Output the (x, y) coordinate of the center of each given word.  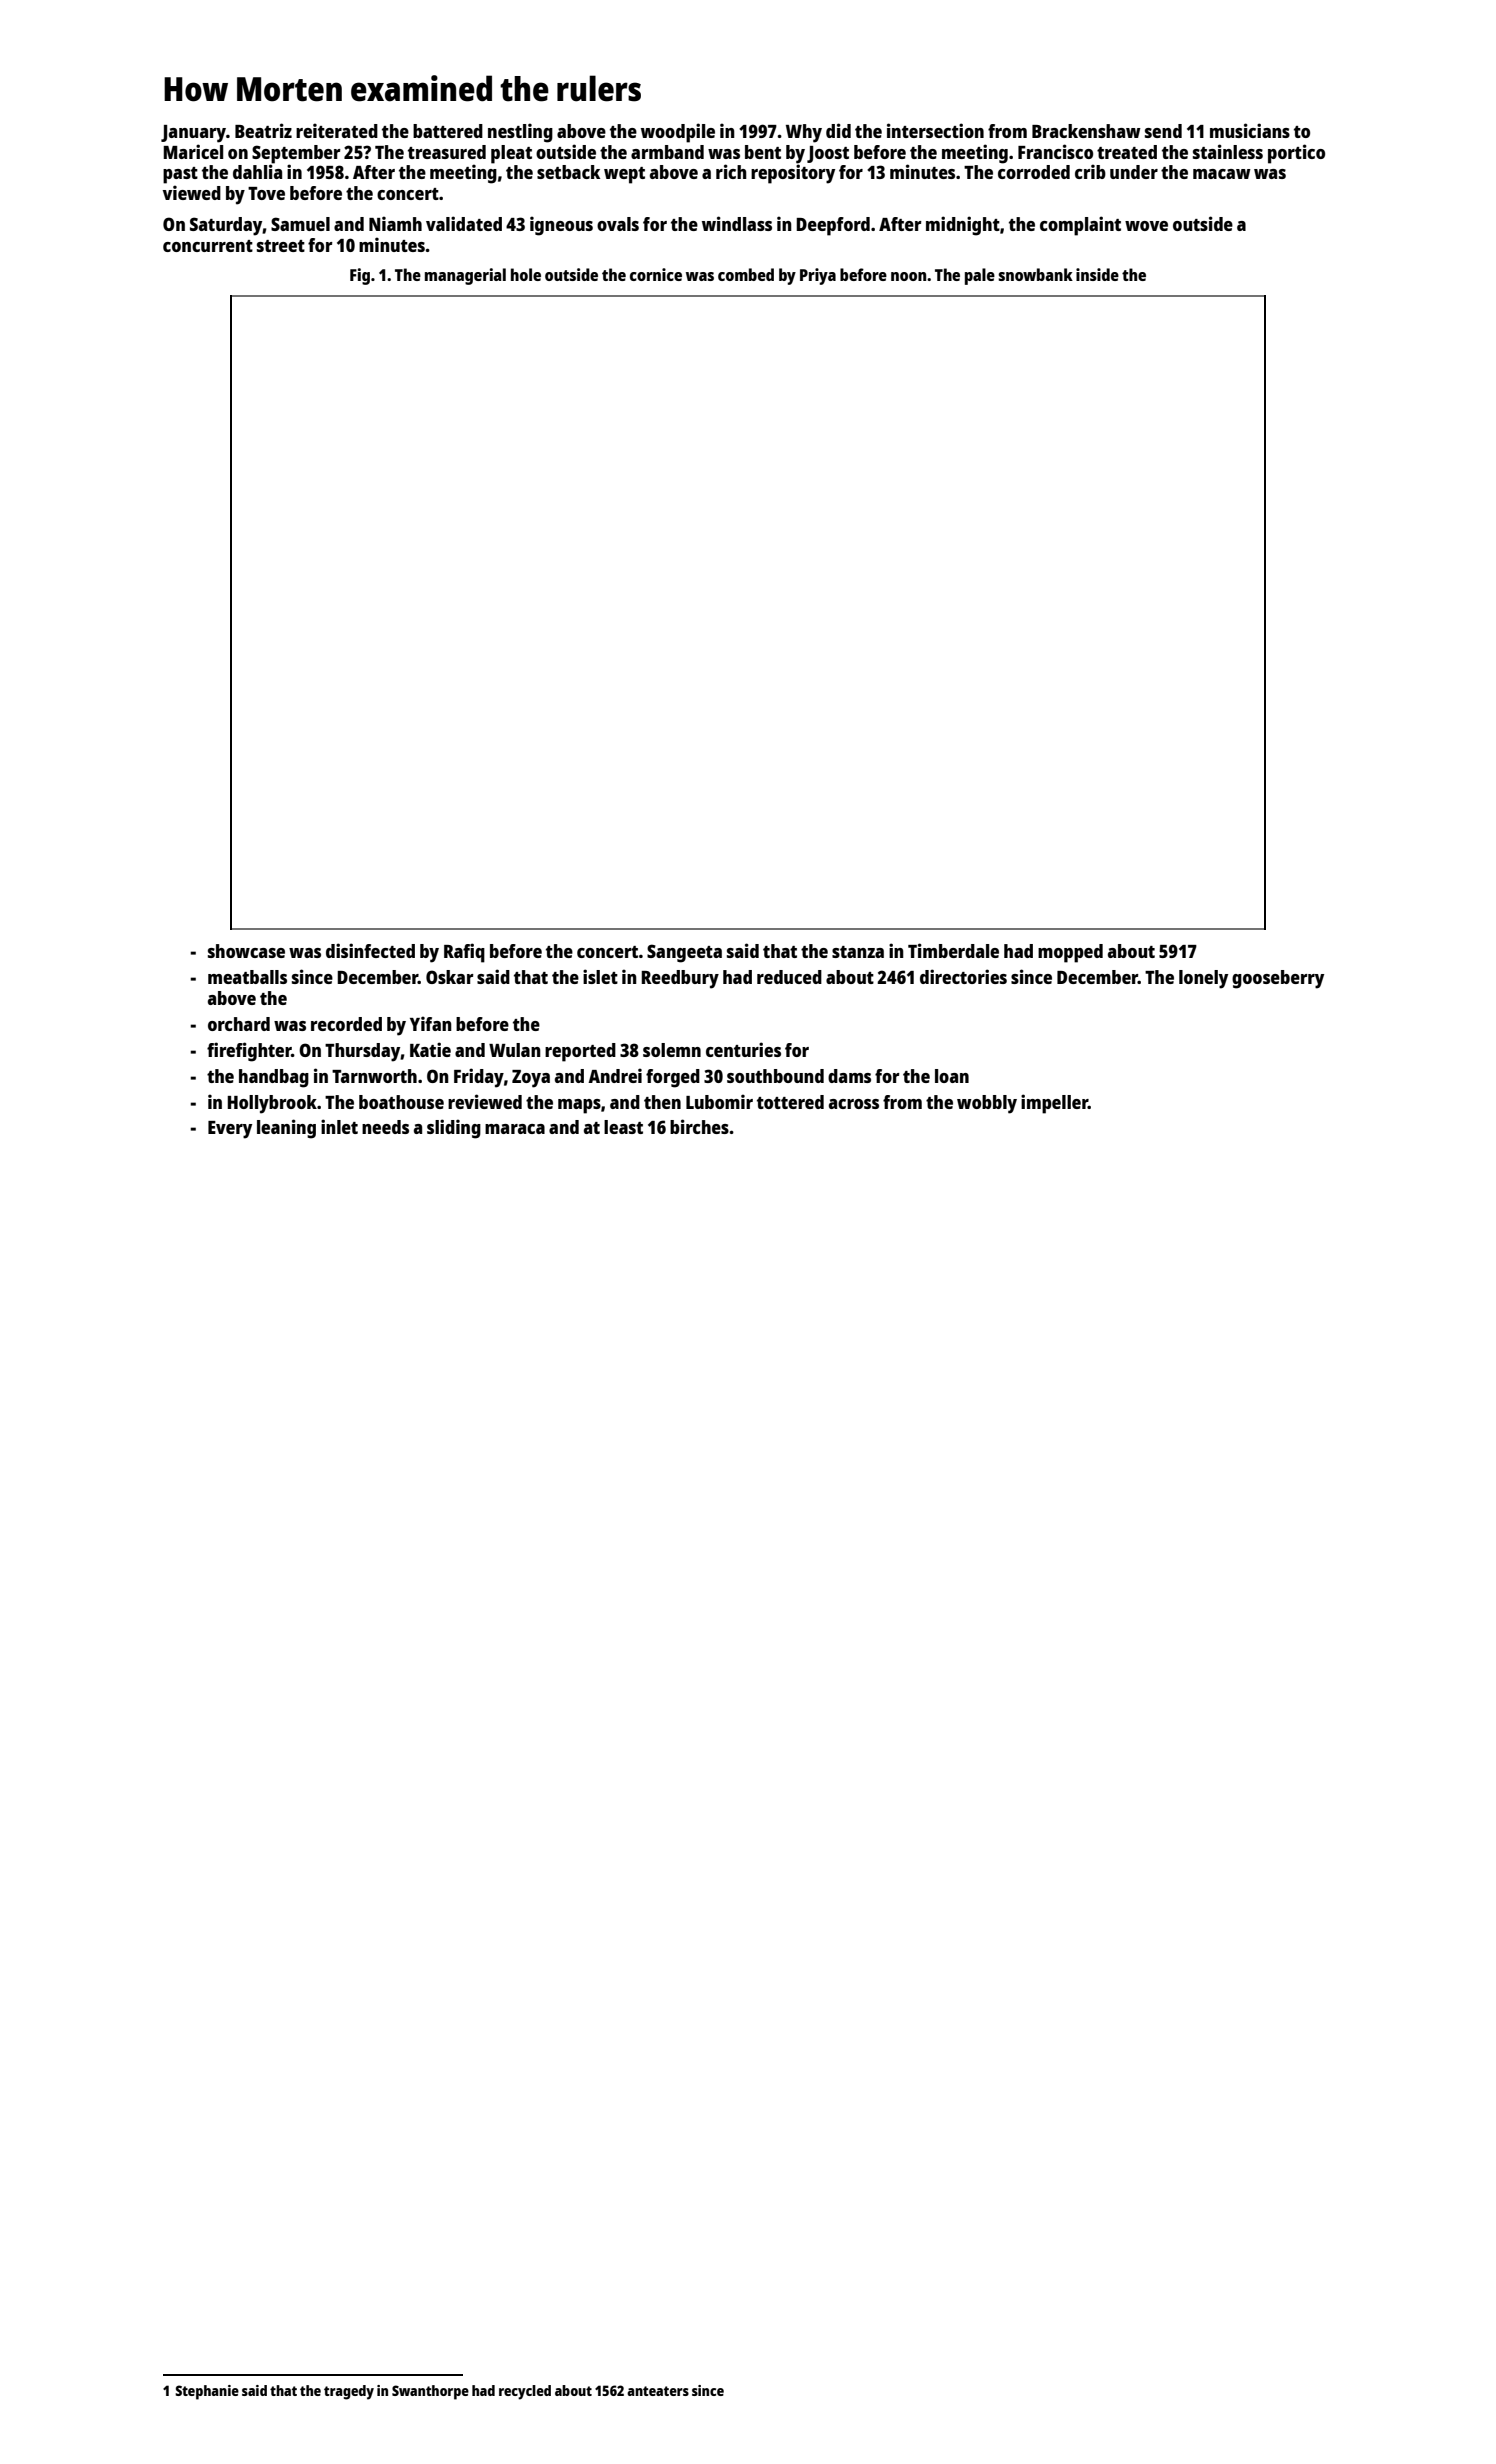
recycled (525, 2392)
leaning (286, 1129)
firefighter (249, 1052)
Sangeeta (684, 953)
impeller (1054, 1104)
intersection (935, 130)
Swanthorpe (430, 2392)
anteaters (658, 2391)
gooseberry (1278, 979)
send (1163, 131)
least (623, 1127)
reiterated (337, 130)
